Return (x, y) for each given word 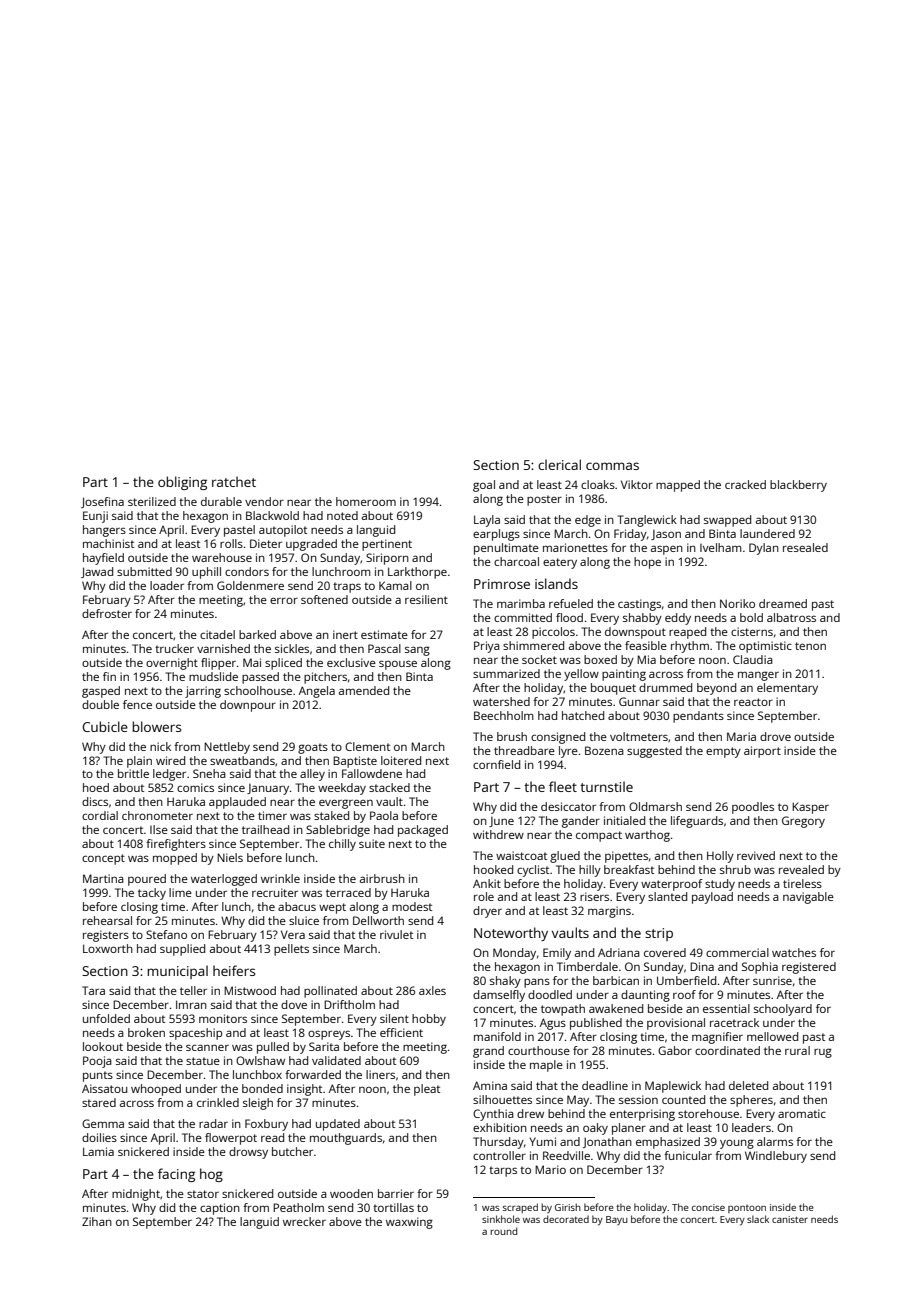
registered (809, 968)
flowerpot (231, 1139)
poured (147, 880)
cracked (745, 484)
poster (544, 500)
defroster (107, 613)
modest (412, 906)
